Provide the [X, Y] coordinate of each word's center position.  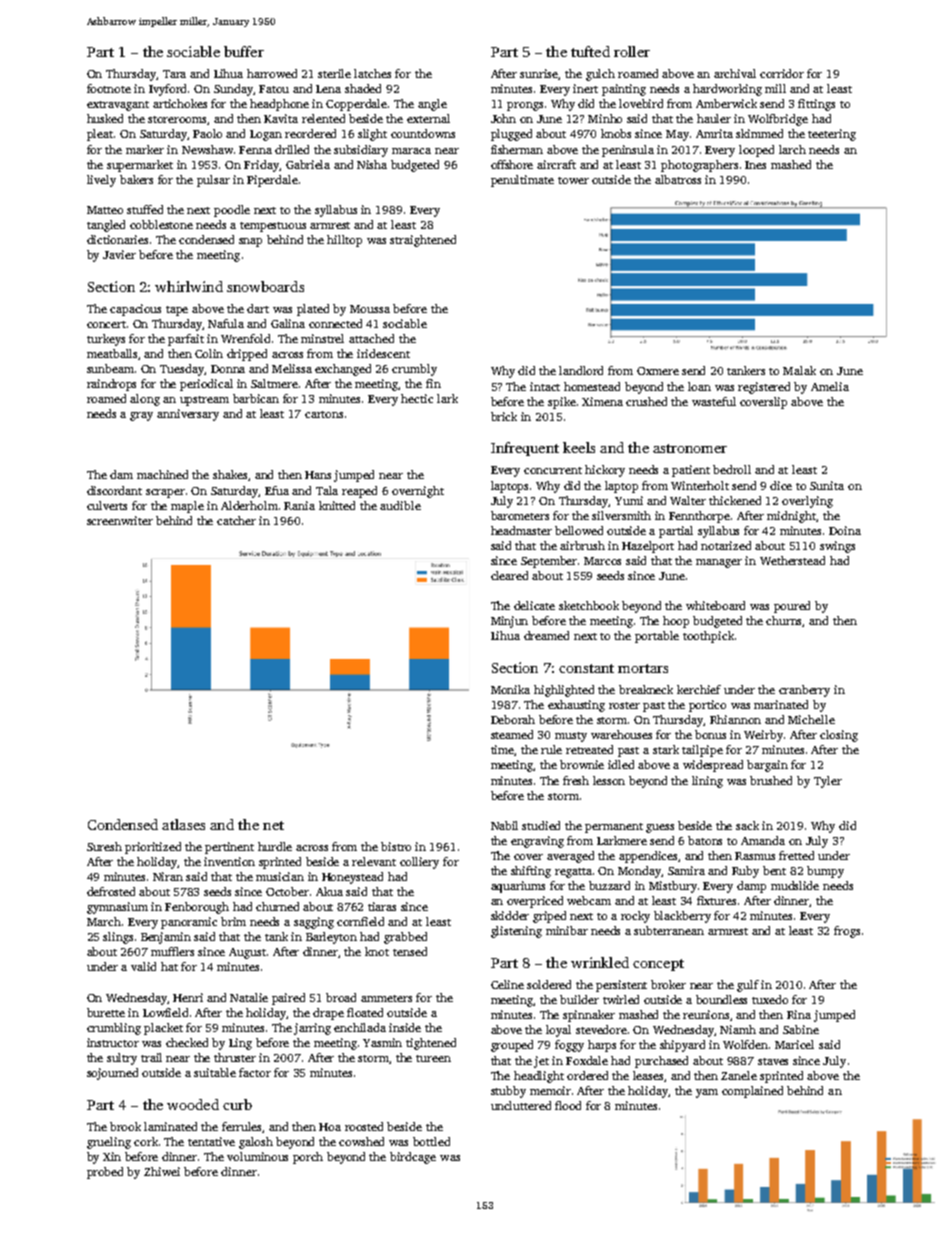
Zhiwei [162, 1171]
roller [632, 51]
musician [280, 876]
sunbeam [110, 368]
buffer [244, 51]
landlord [581, 370]
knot [377, 951]
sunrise [539, 74]
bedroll [732, 469]
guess [660, 828]
